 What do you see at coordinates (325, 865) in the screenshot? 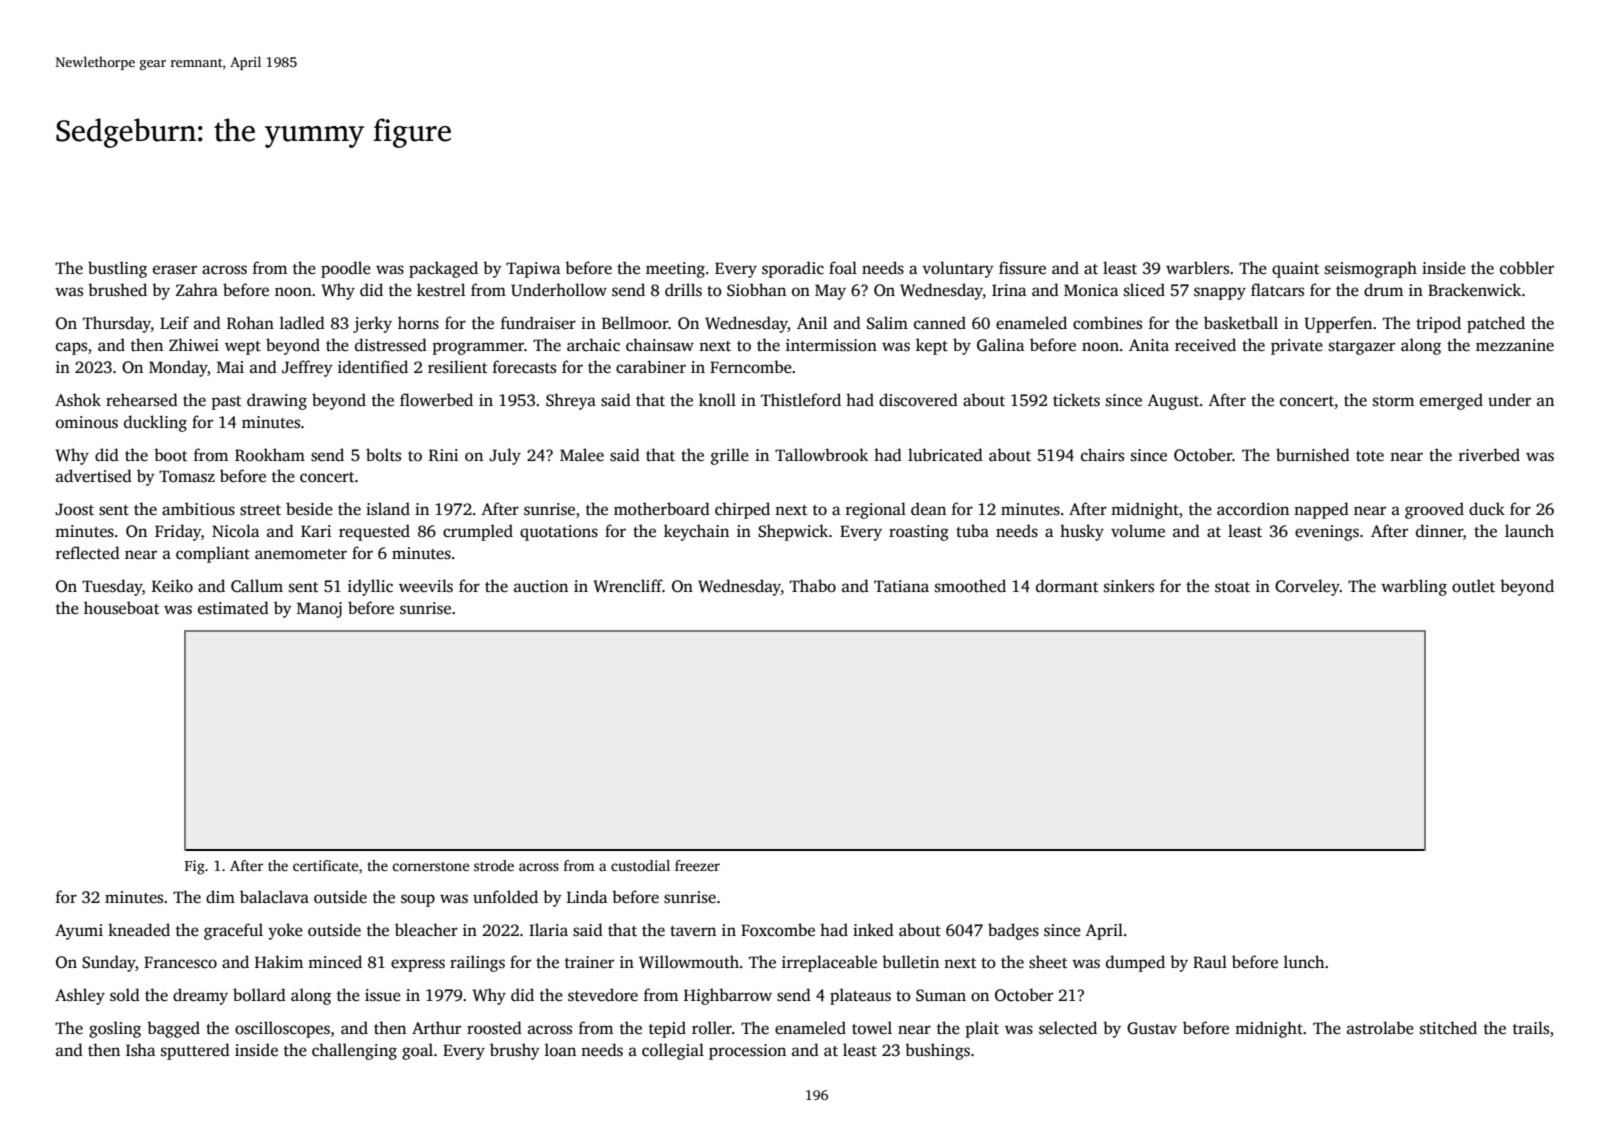
I see `certificate` at bounding box center [325, 865].
